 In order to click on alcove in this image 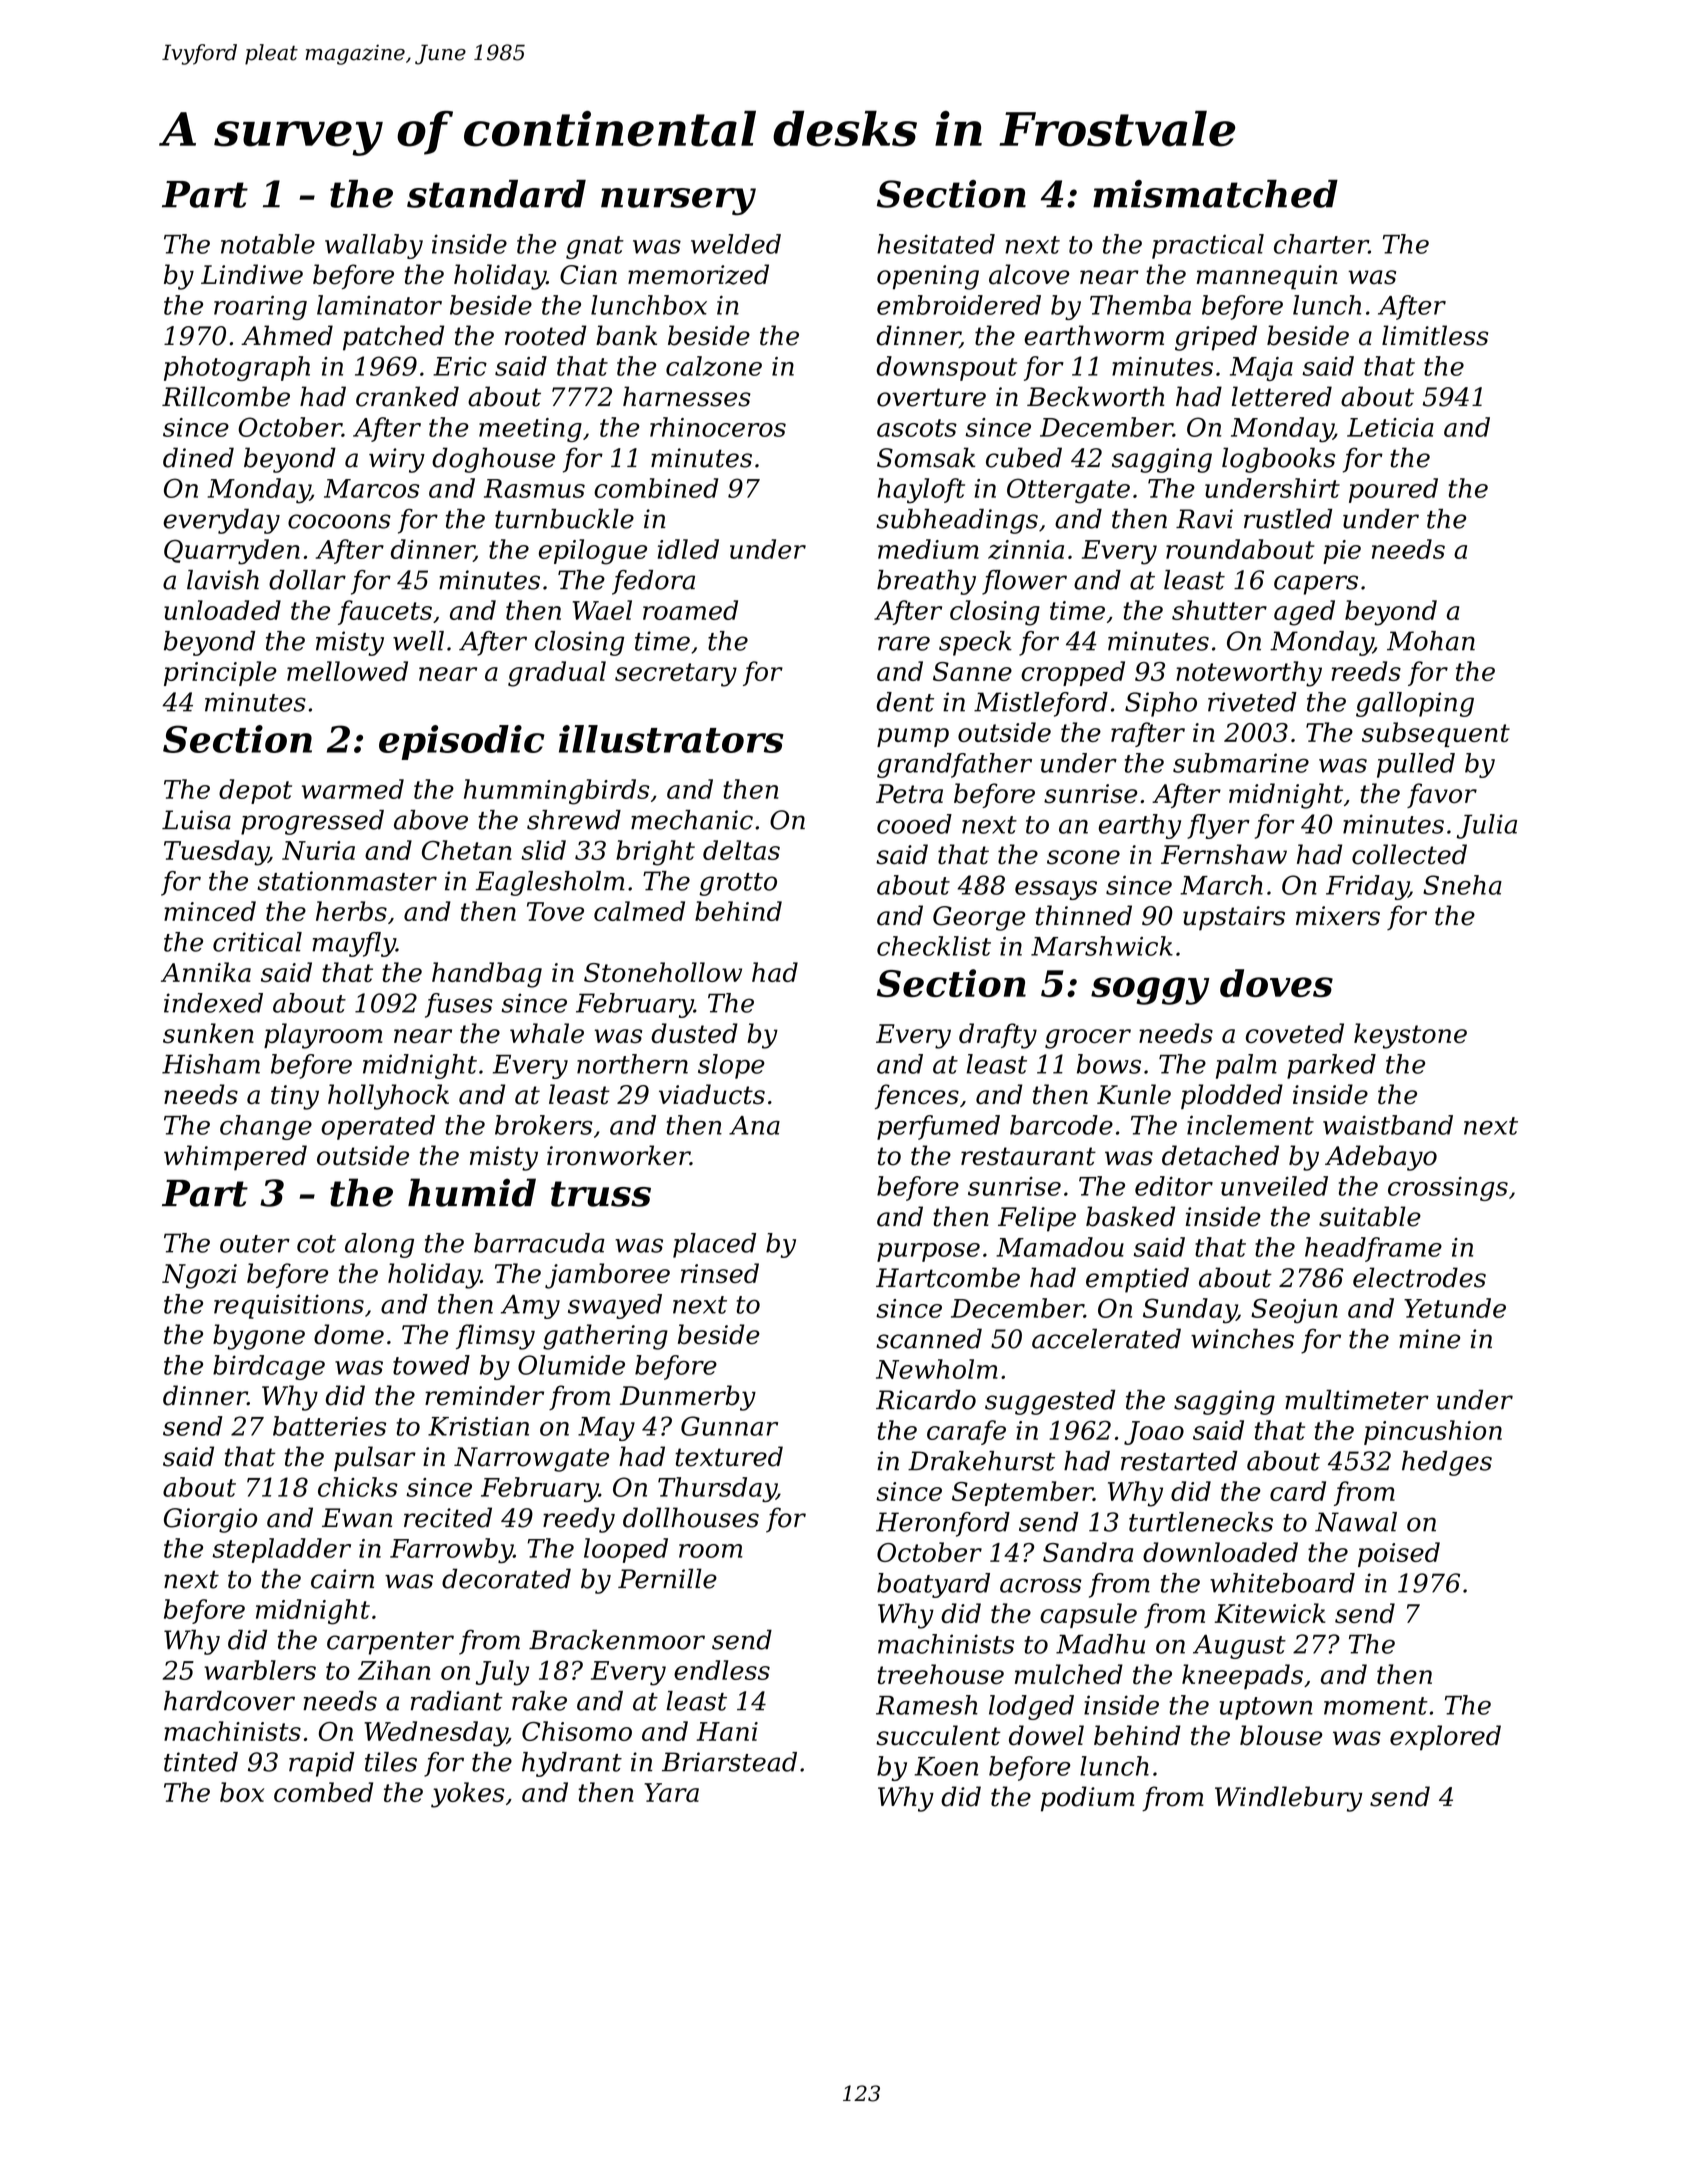, I will do `click(1029, 274)`.
